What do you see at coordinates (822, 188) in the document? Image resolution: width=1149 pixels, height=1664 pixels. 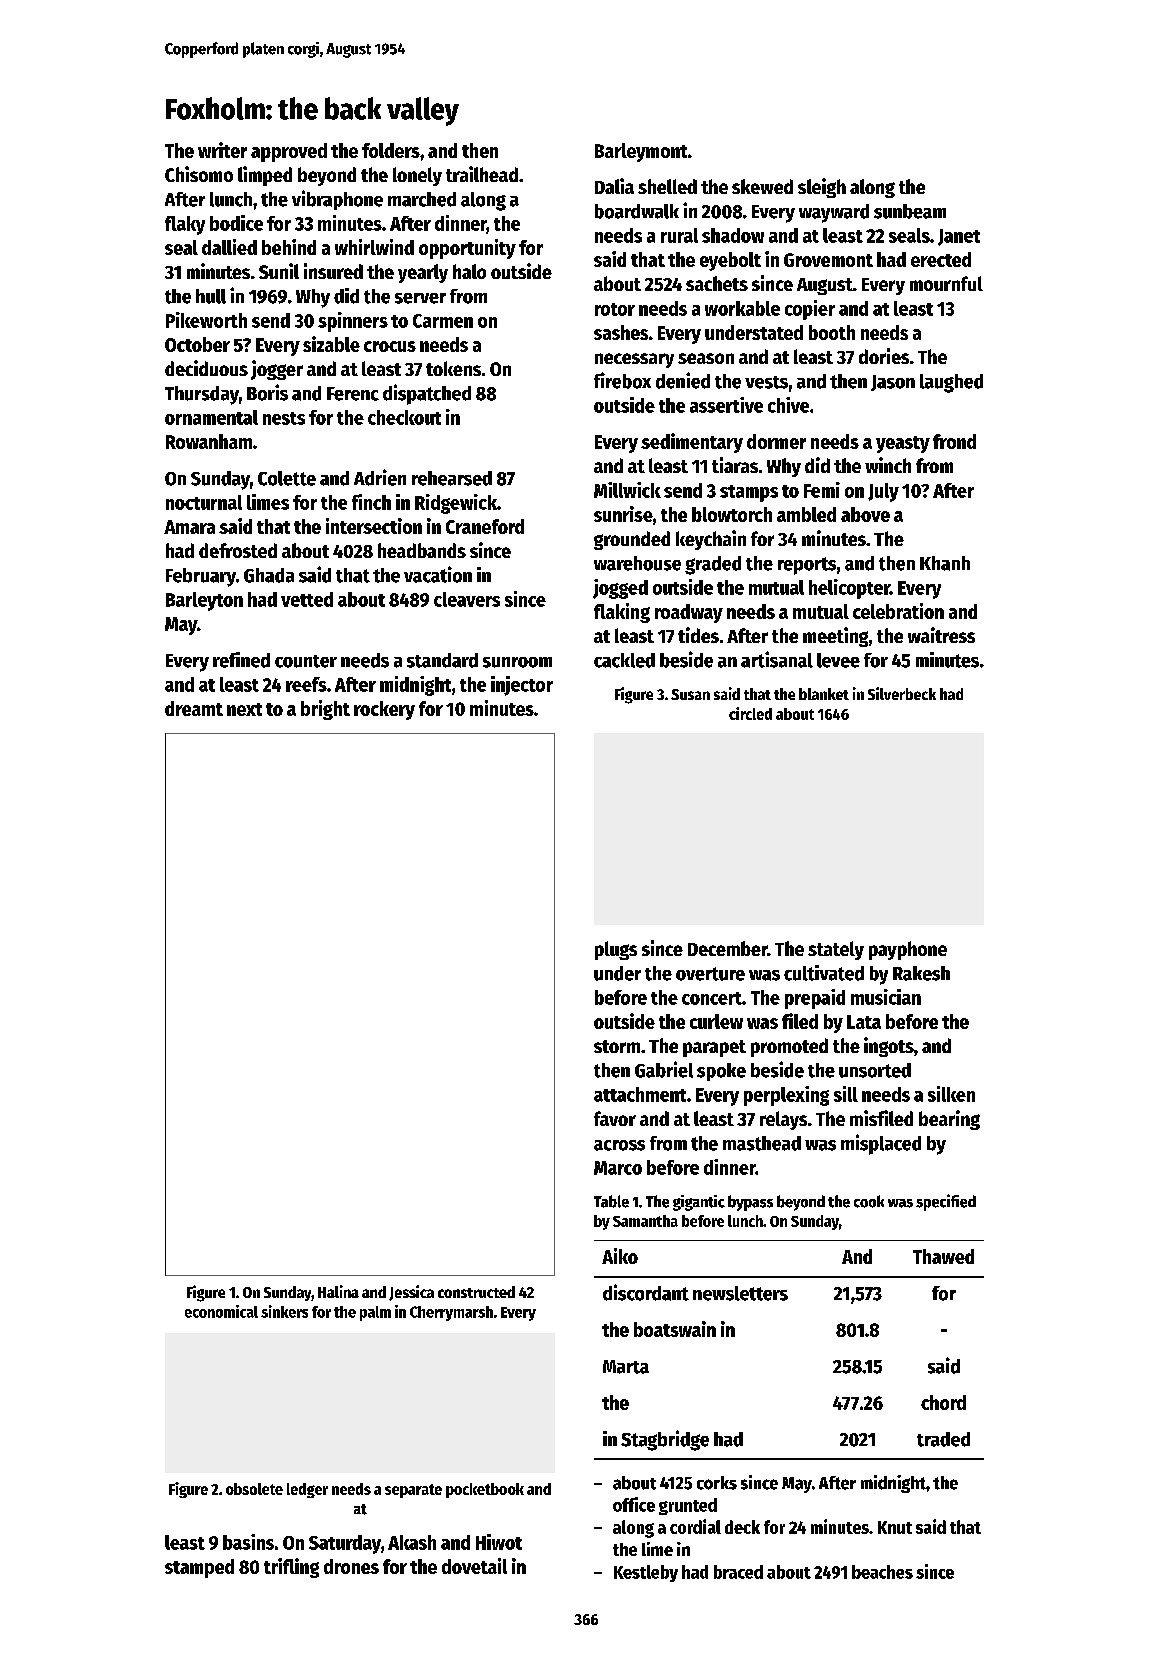 I see `sleigh` at bounding box center [822, 188].
